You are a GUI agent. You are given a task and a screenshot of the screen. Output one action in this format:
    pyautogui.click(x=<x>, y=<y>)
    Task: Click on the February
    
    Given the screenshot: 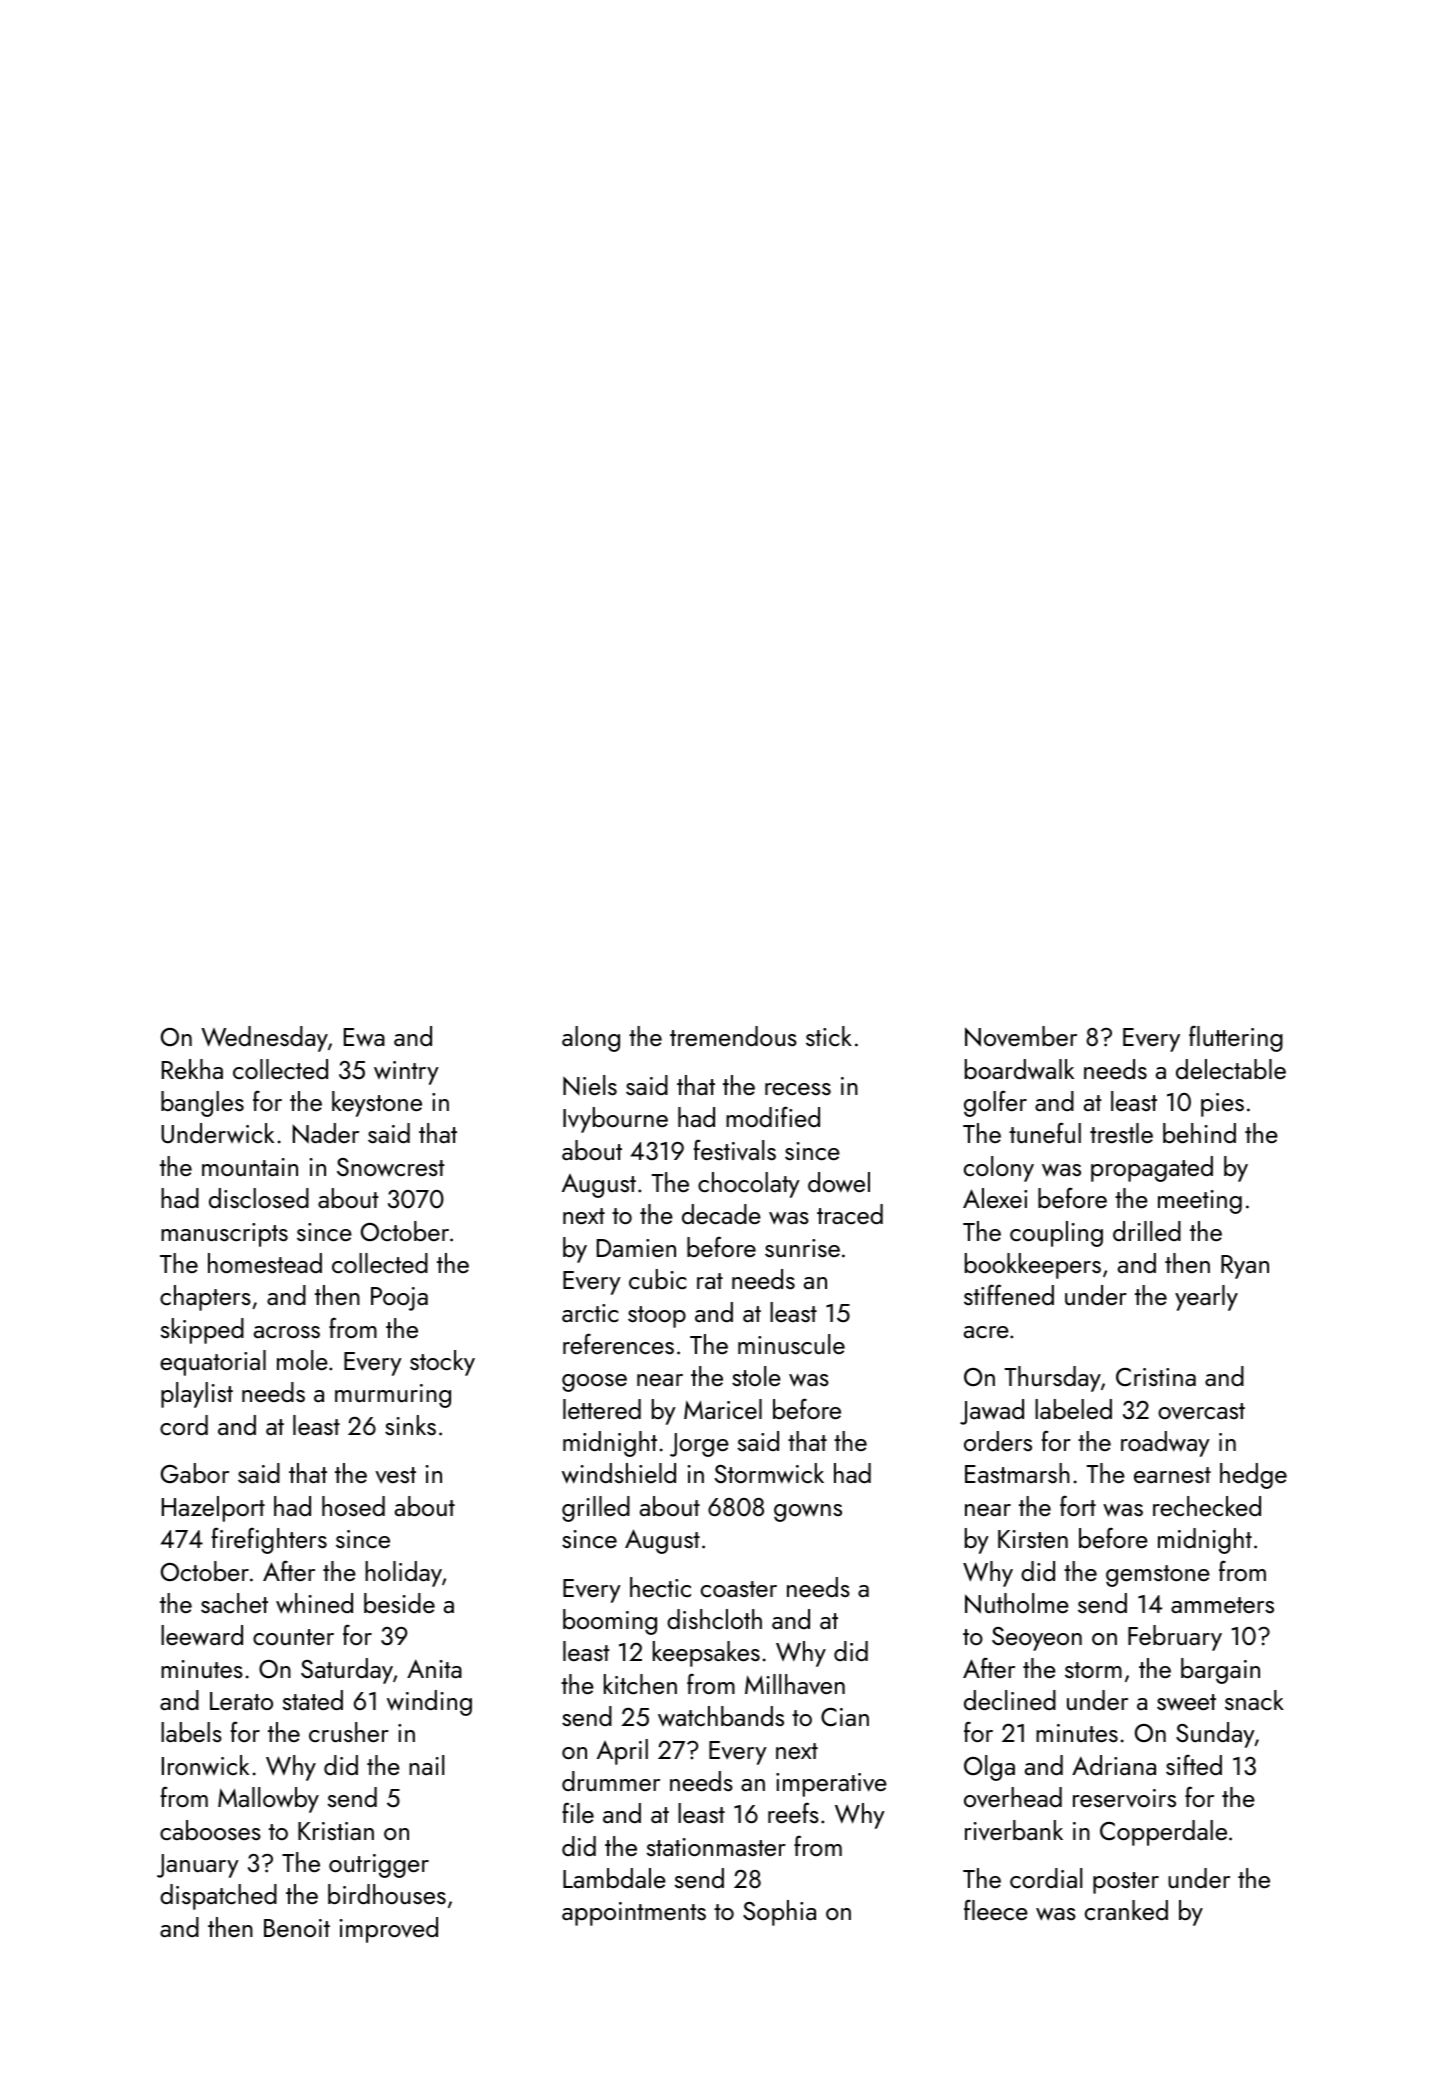 What is the action you would take?
    pyautogui.click(x=1175, y=1638)
